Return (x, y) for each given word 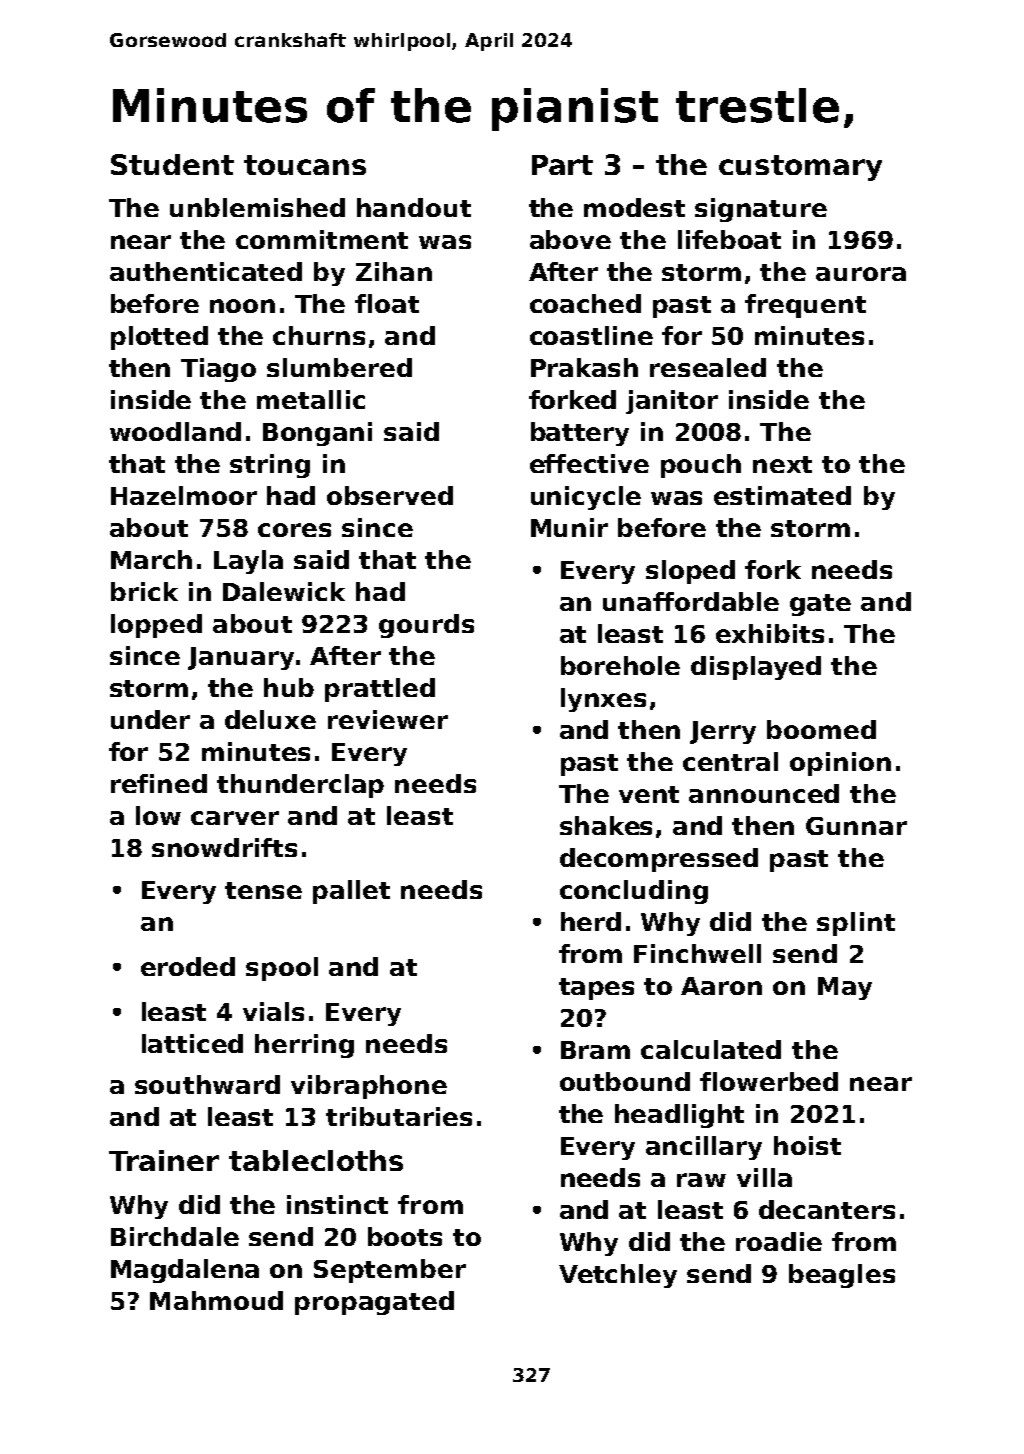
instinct (337, 1204)
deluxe (270, 719)
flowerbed (769, 1081)
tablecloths (316, 1160)
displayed (756, 668)
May (845, 988)
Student (172, 164)
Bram (595, 1050)
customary (800, 168)
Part (562, 165)
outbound (625, 1081)
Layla (248, 562)
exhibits (770, 633)
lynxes (603, 700)
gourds (426, 626)
